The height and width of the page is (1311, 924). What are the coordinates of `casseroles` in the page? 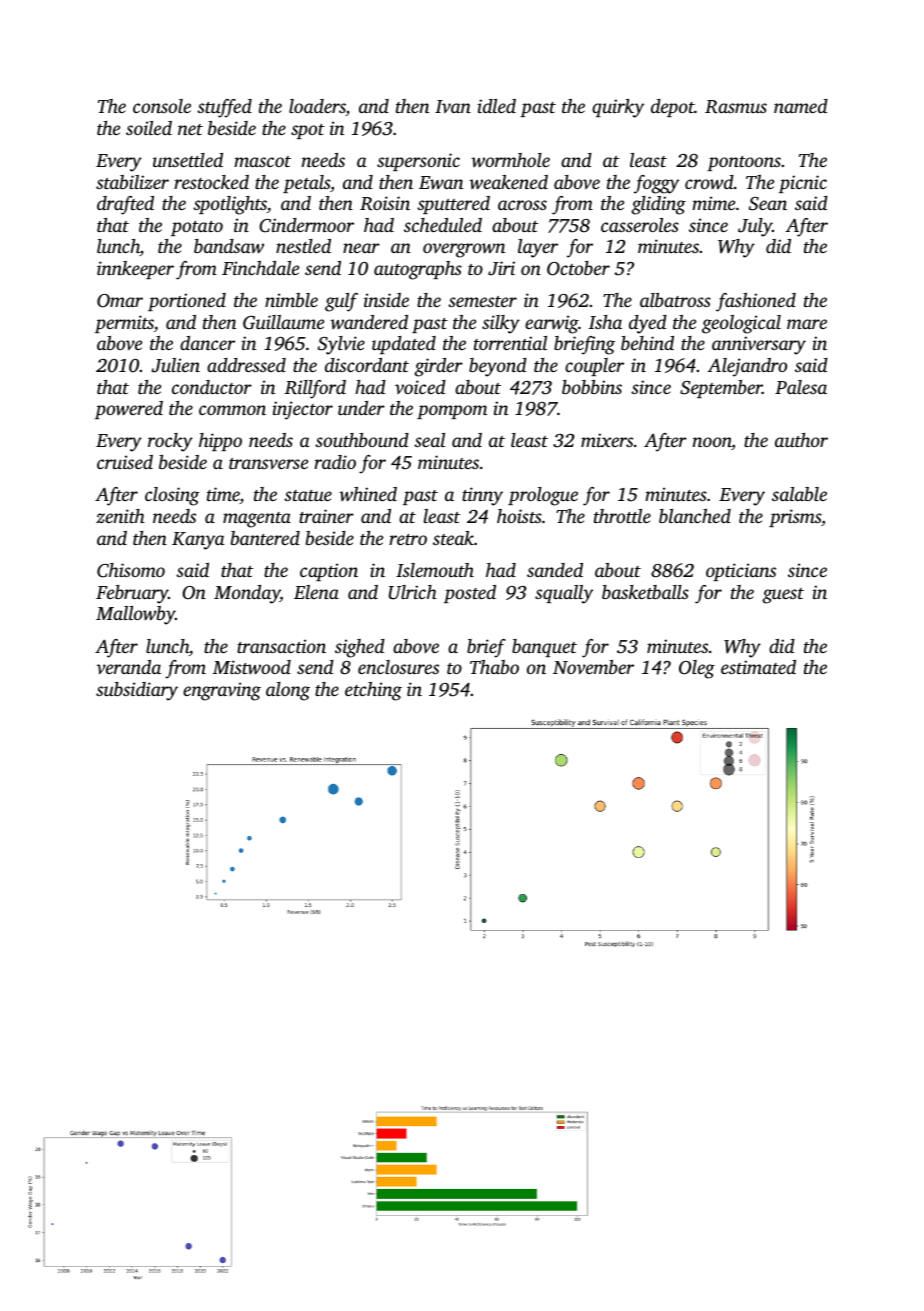 It's located at (640, 225).
